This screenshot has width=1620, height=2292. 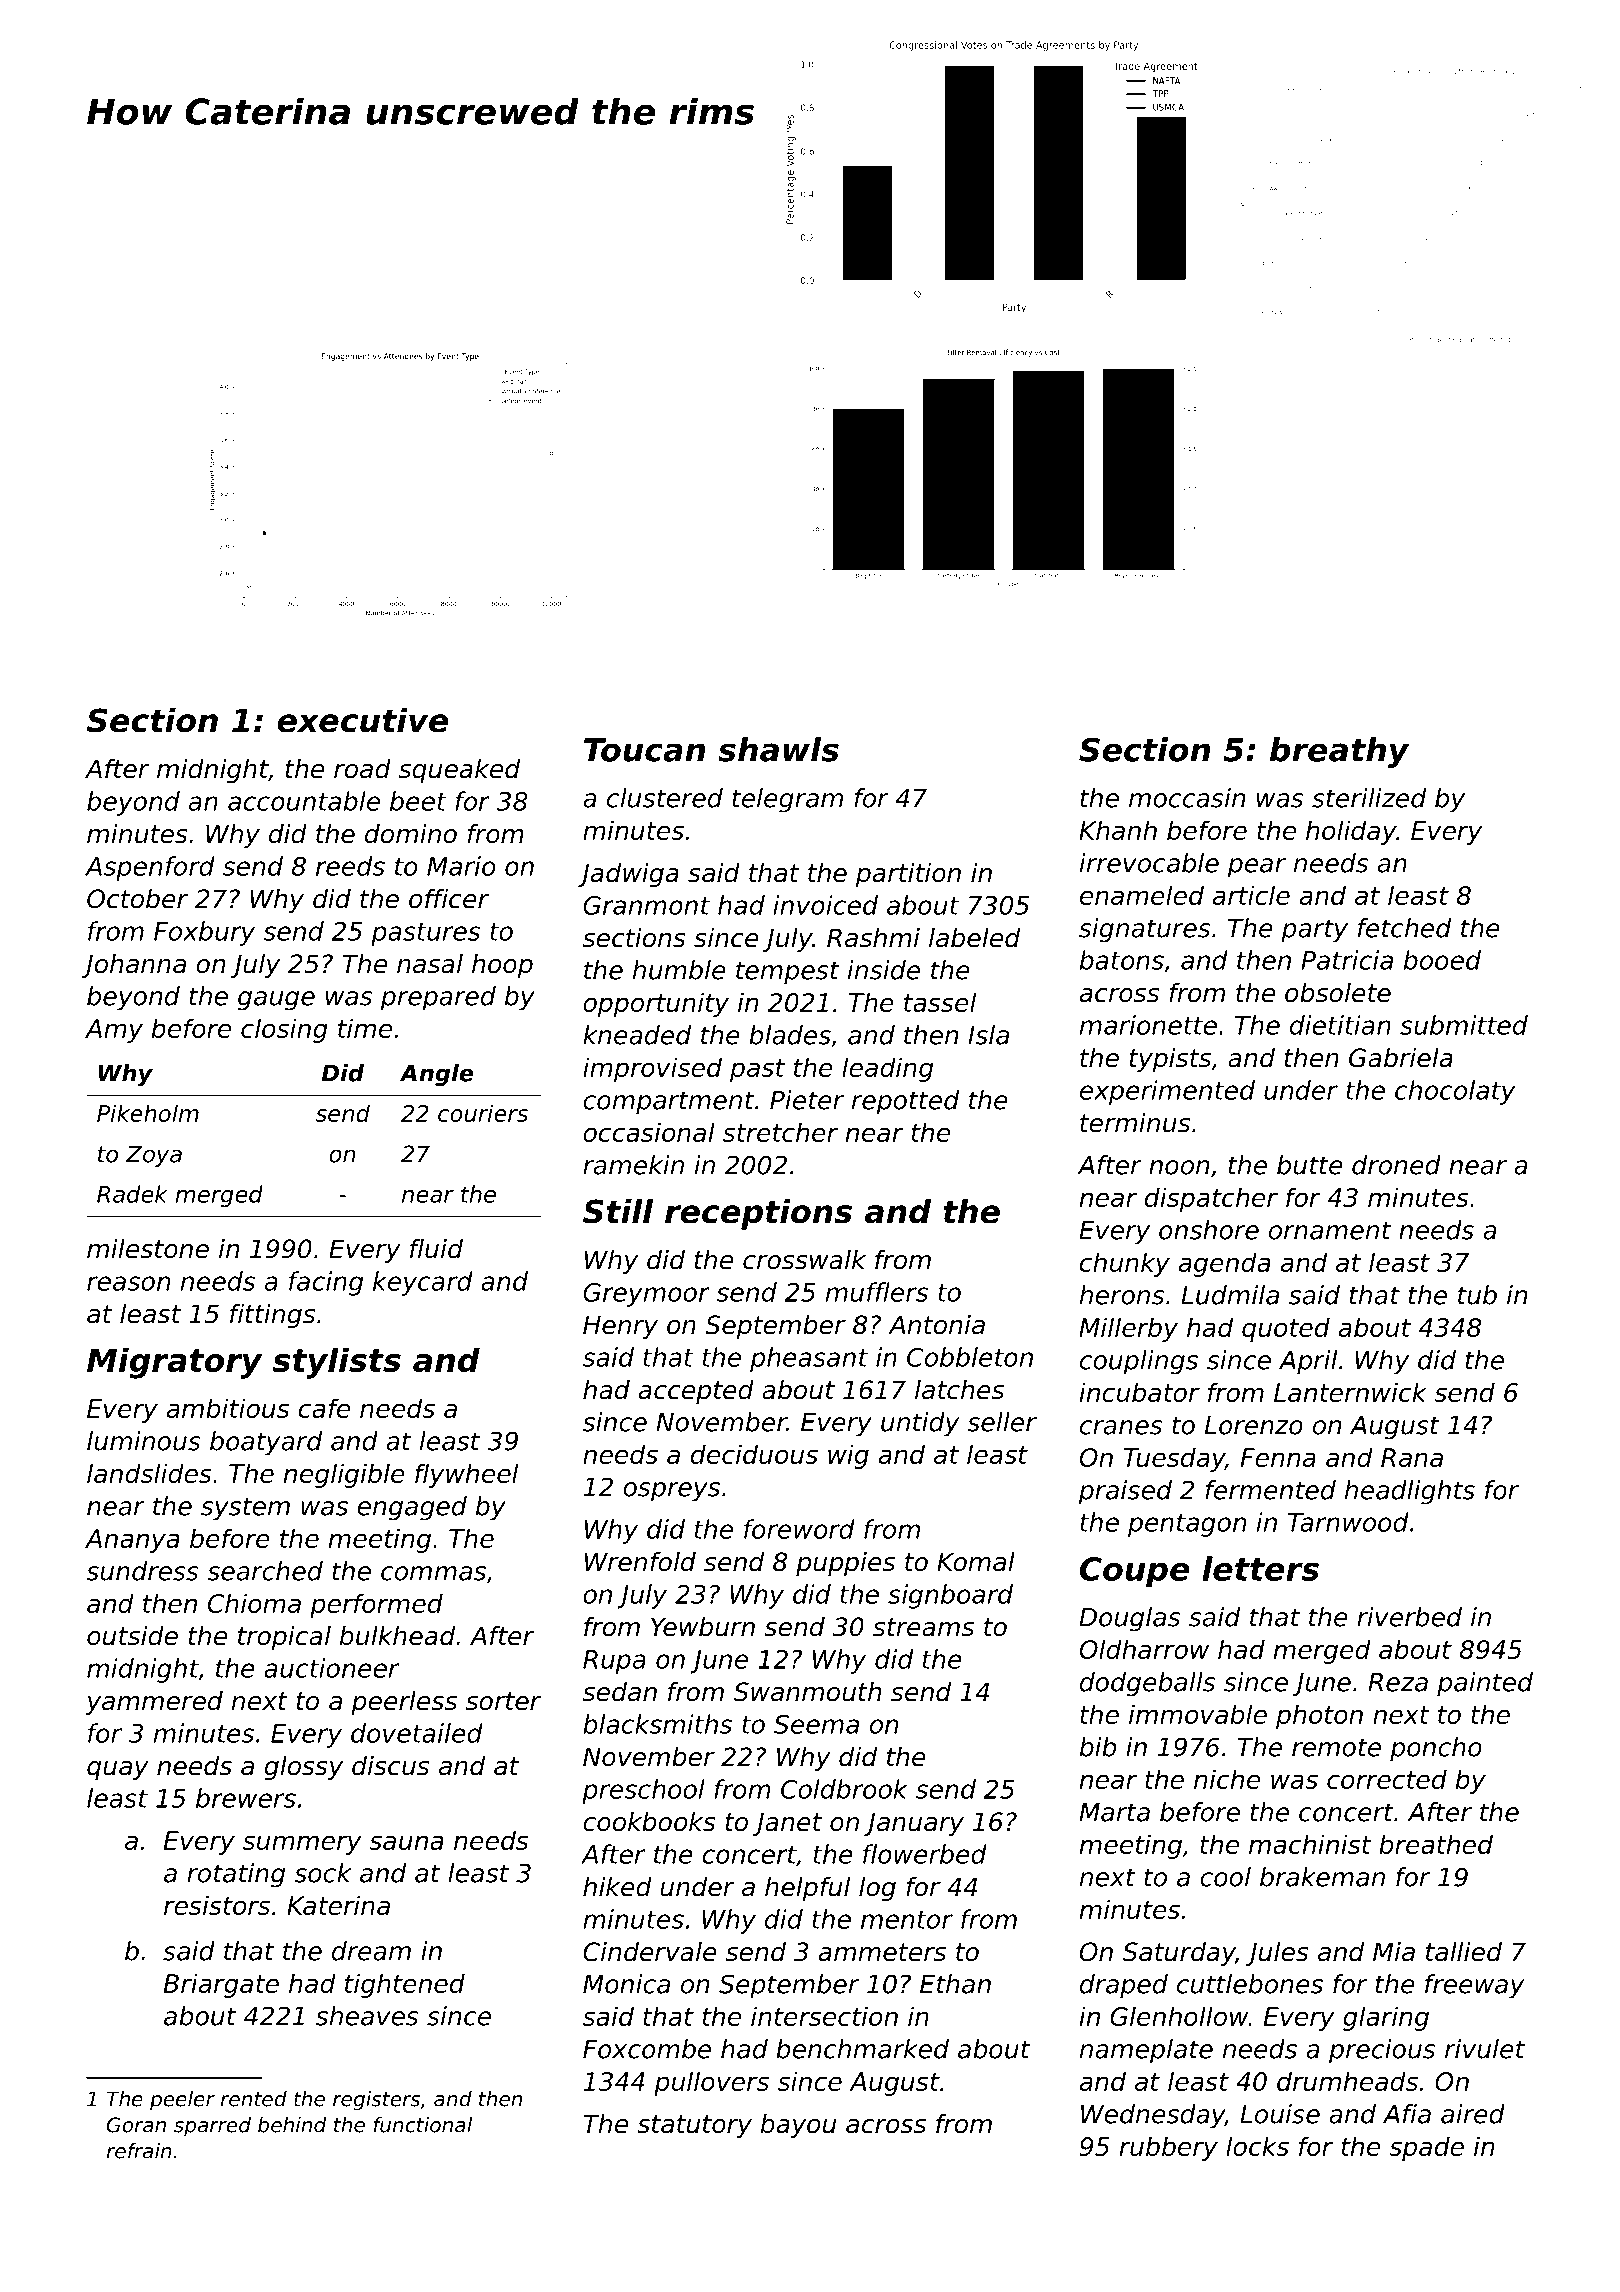 I want to click on telegram, so click(x=787, y=800).
